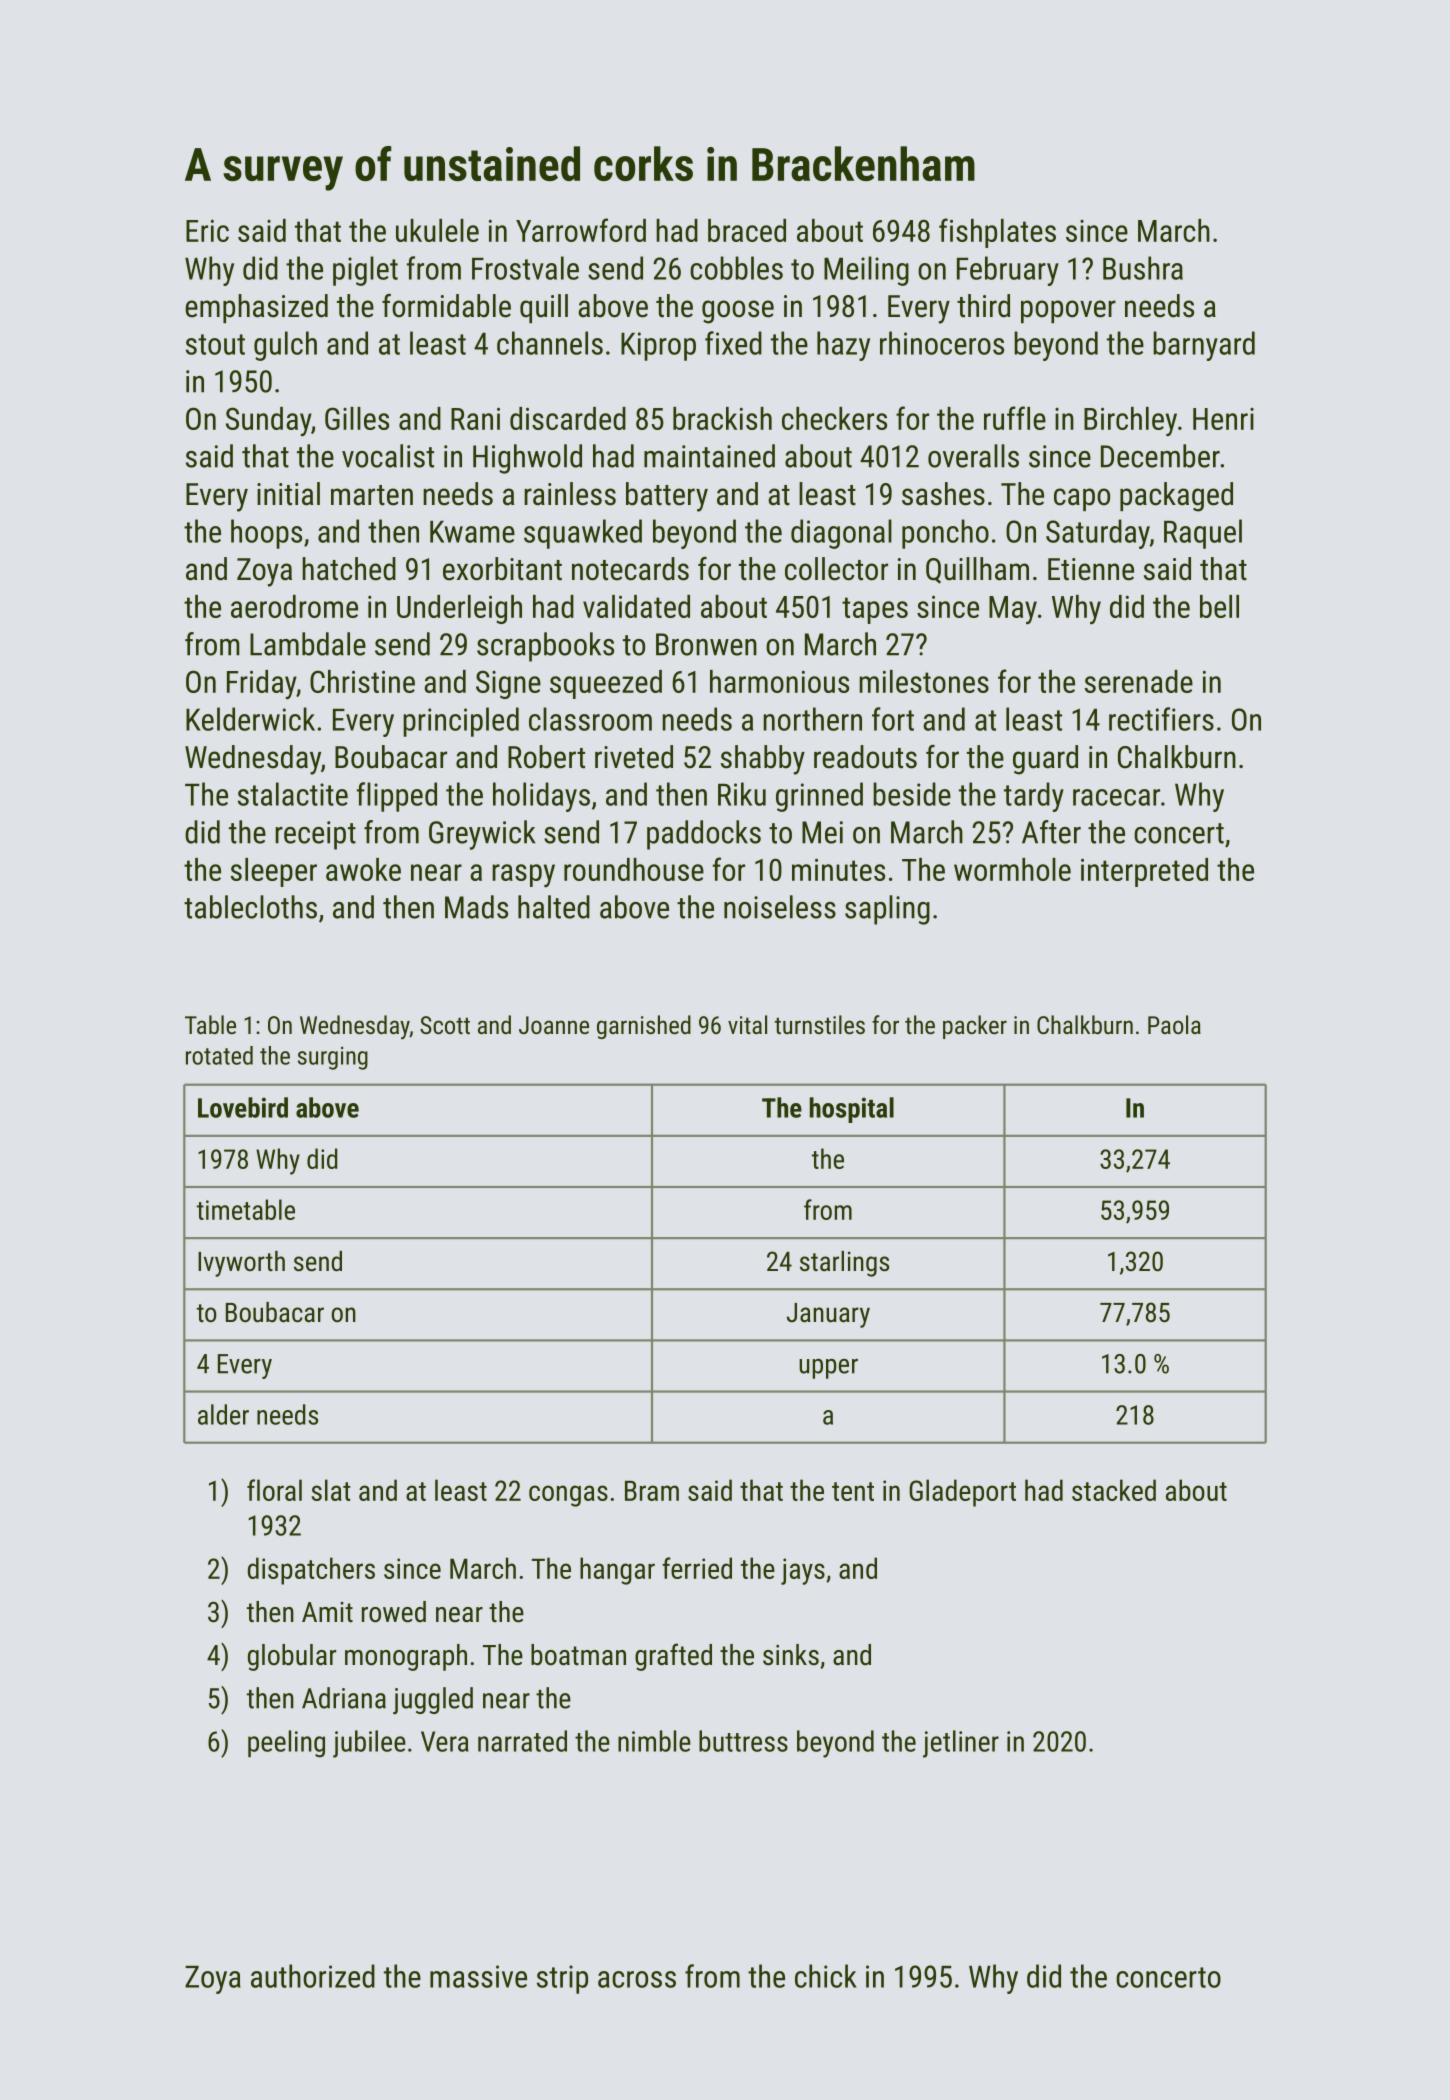 This image has width=1450, height=2100. Describe the element at coordinates (1174, 1024) in the image. I see `Paola` at that location.
